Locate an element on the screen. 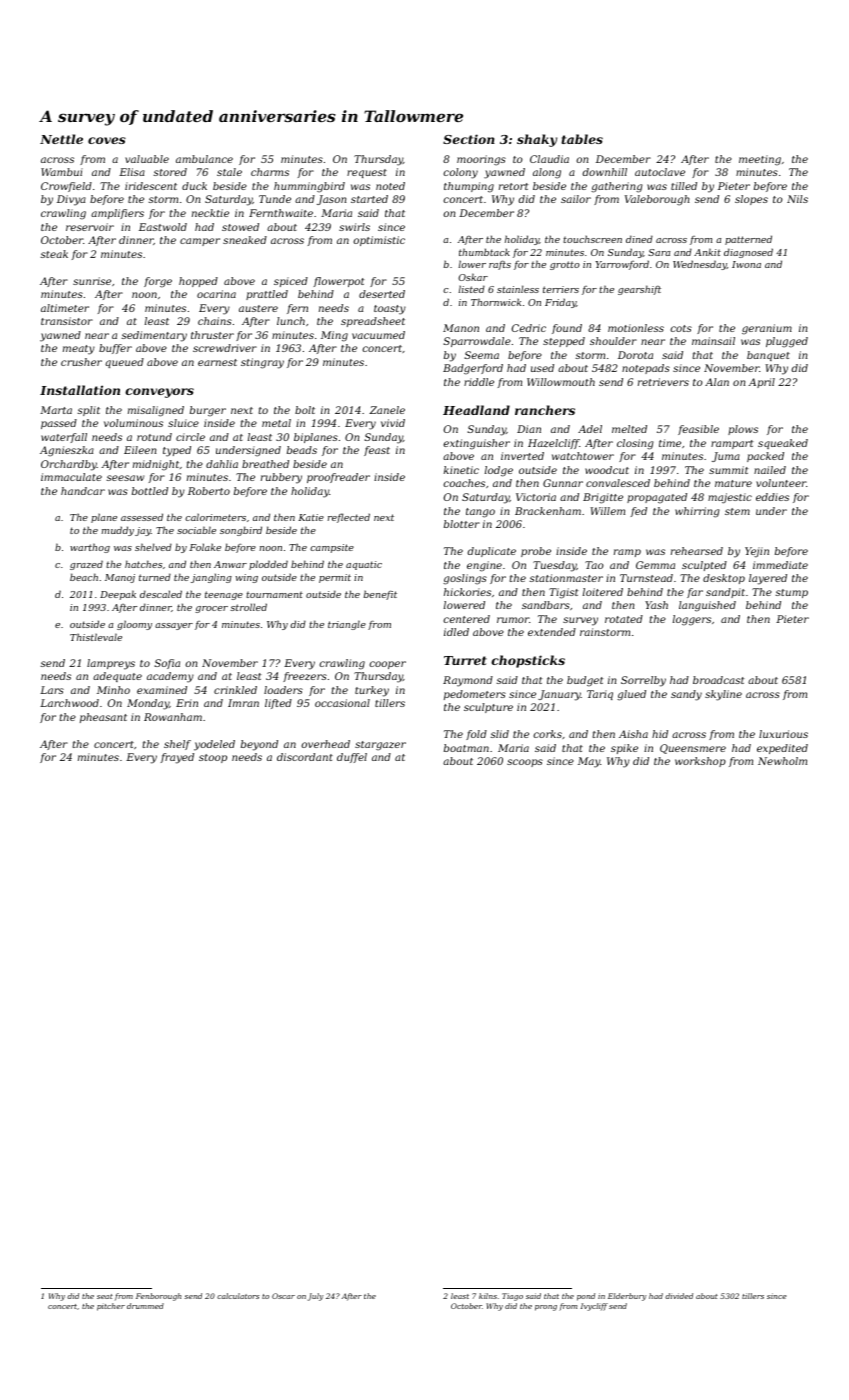 This screenshot has width=849, height=1400. Installation is located at coordinates (80, 390).
